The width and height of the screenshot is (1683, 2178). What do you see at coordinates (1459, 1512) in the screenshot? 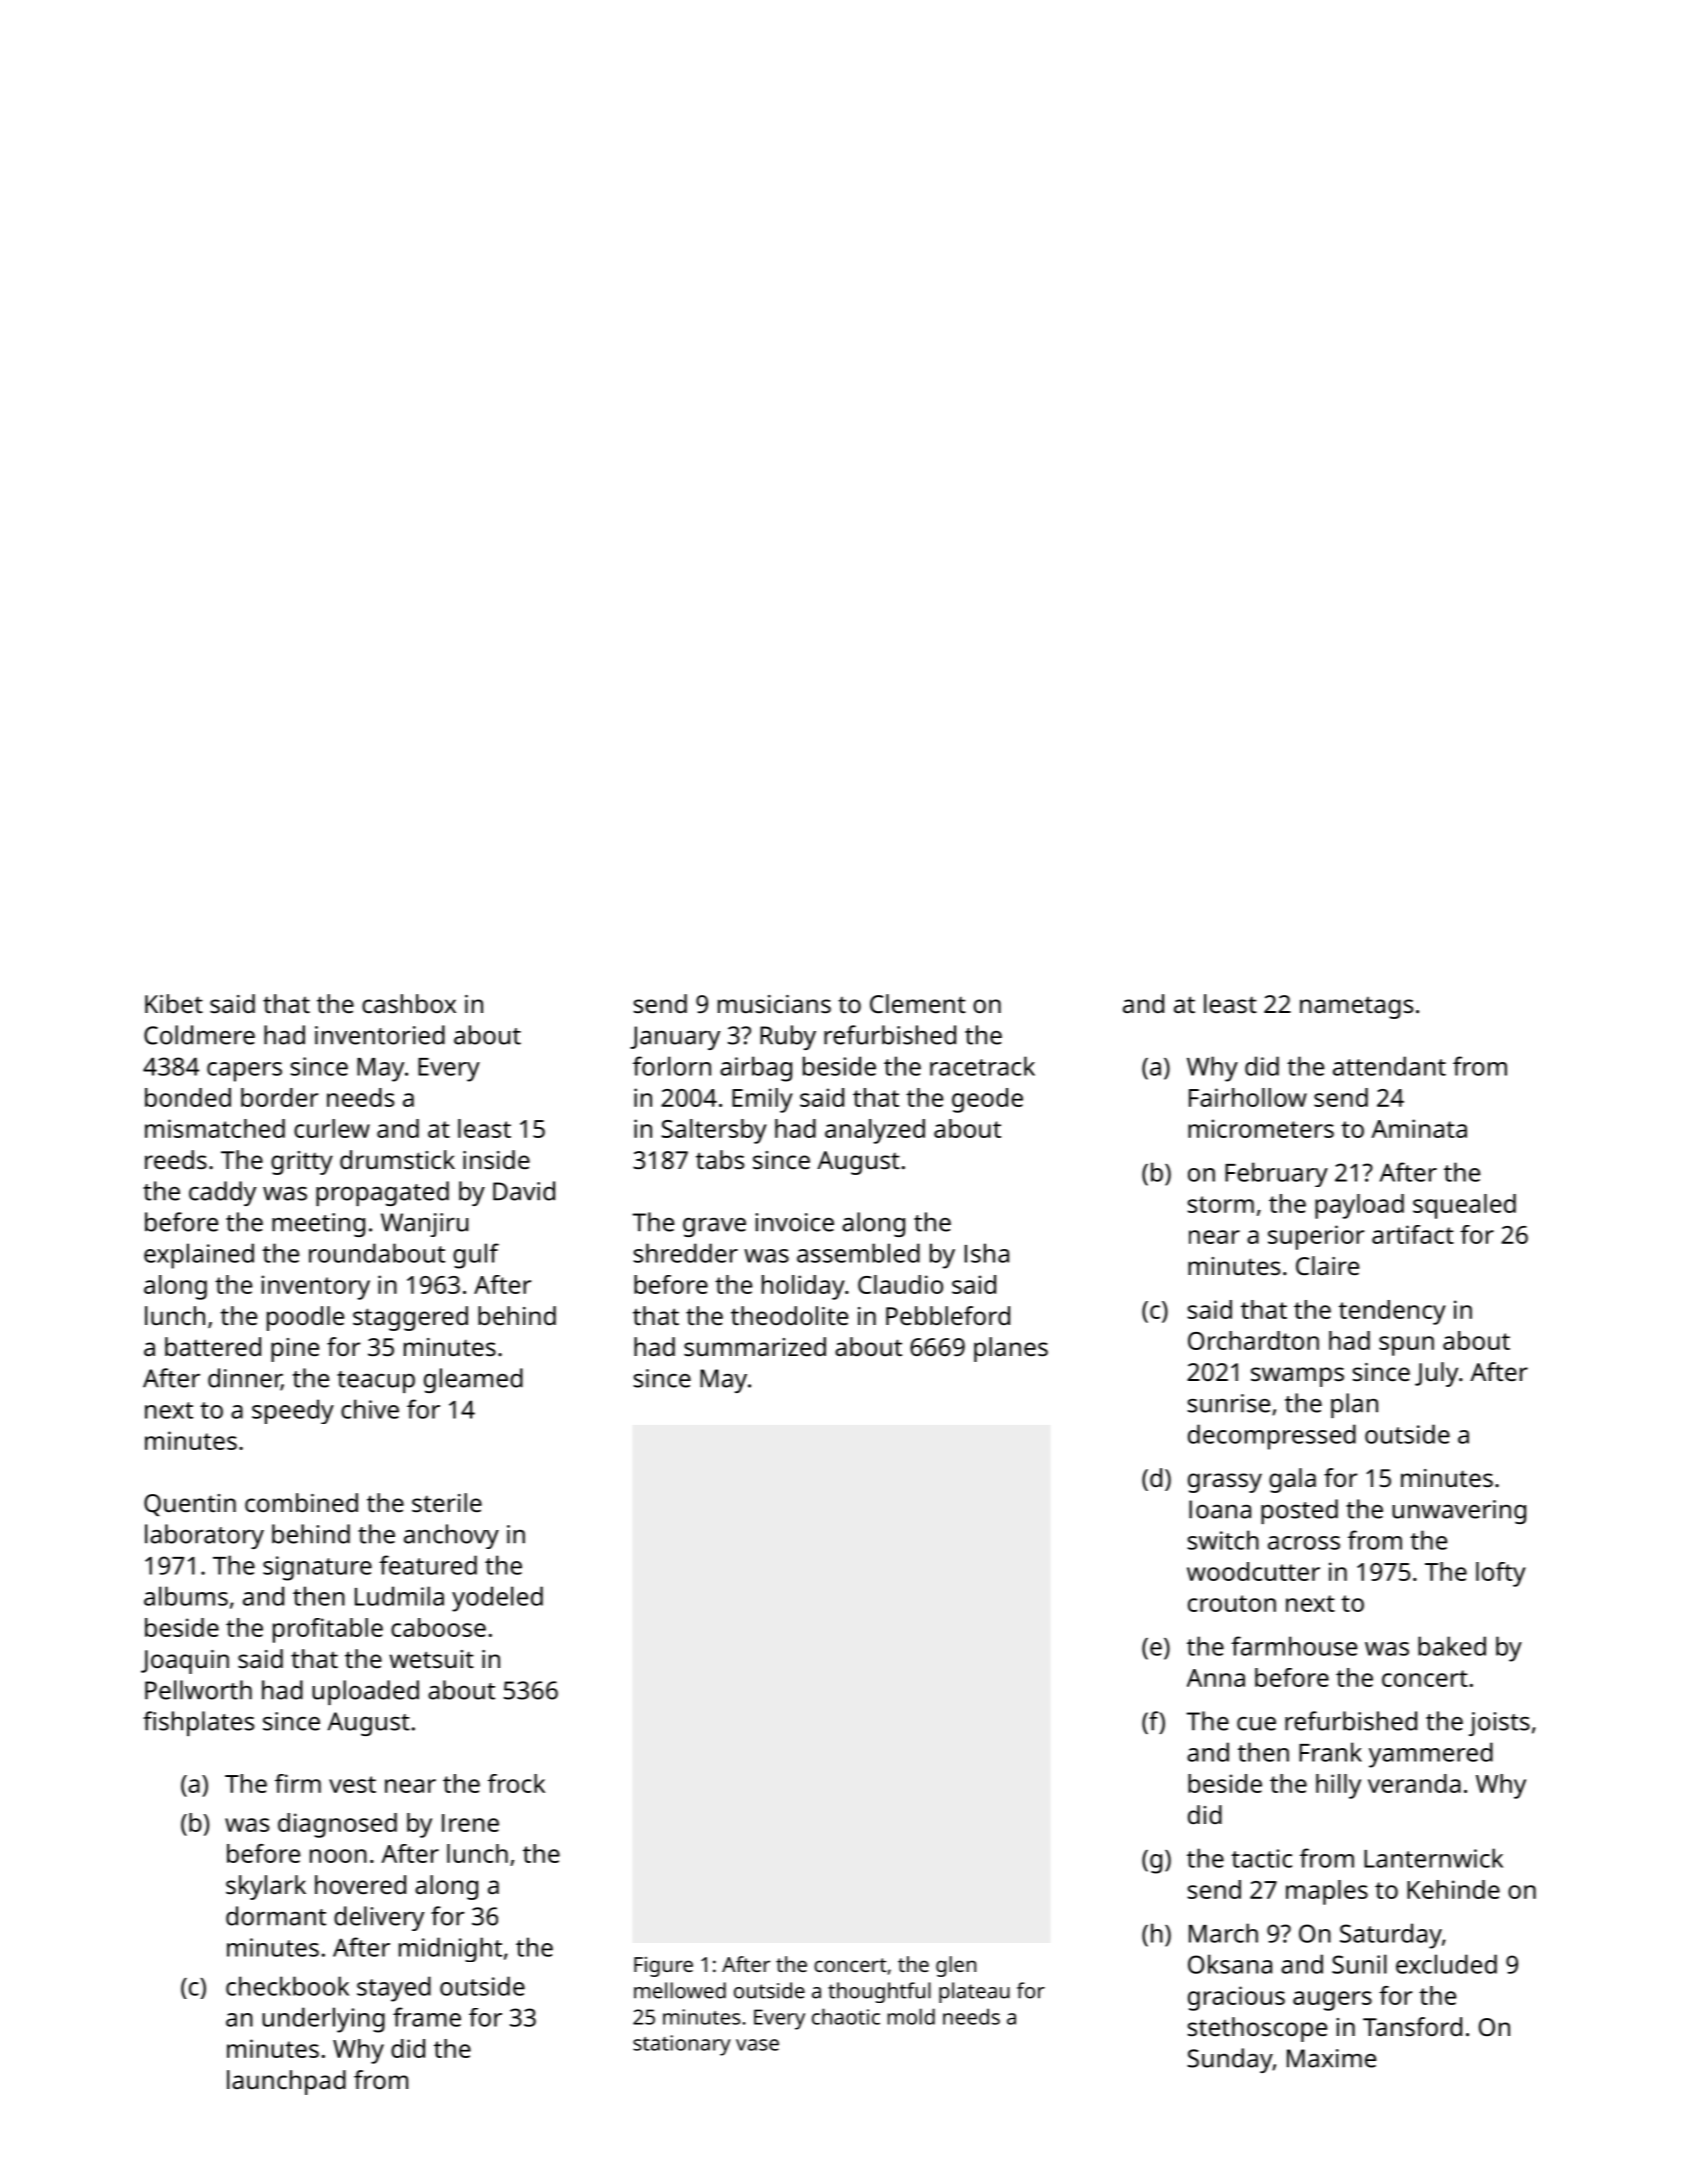
I see `unwavering` at bounding box center [1459, 1512].
